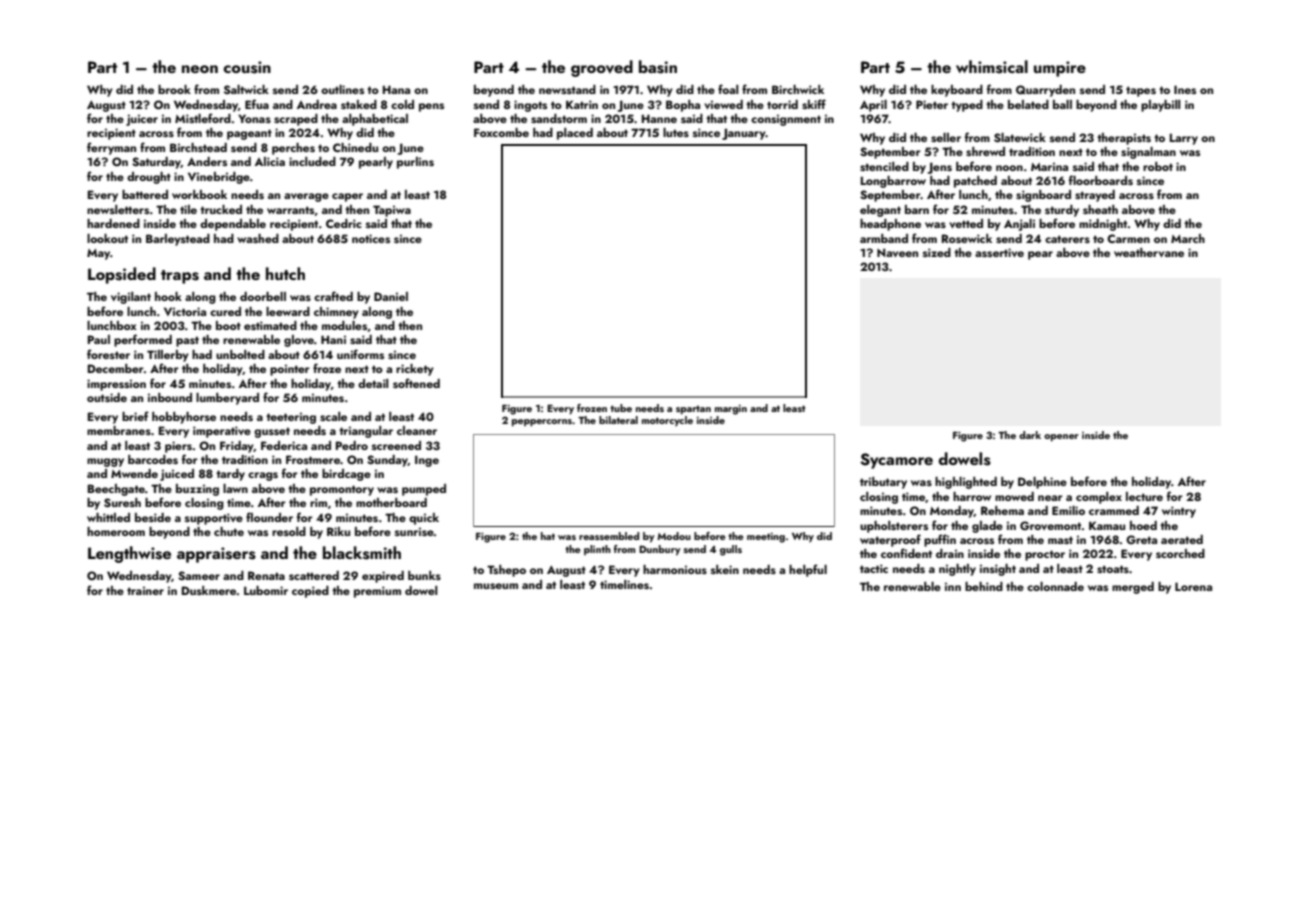 This image has height=924, width=1308. I want to click on inn, so click(953, 586).
